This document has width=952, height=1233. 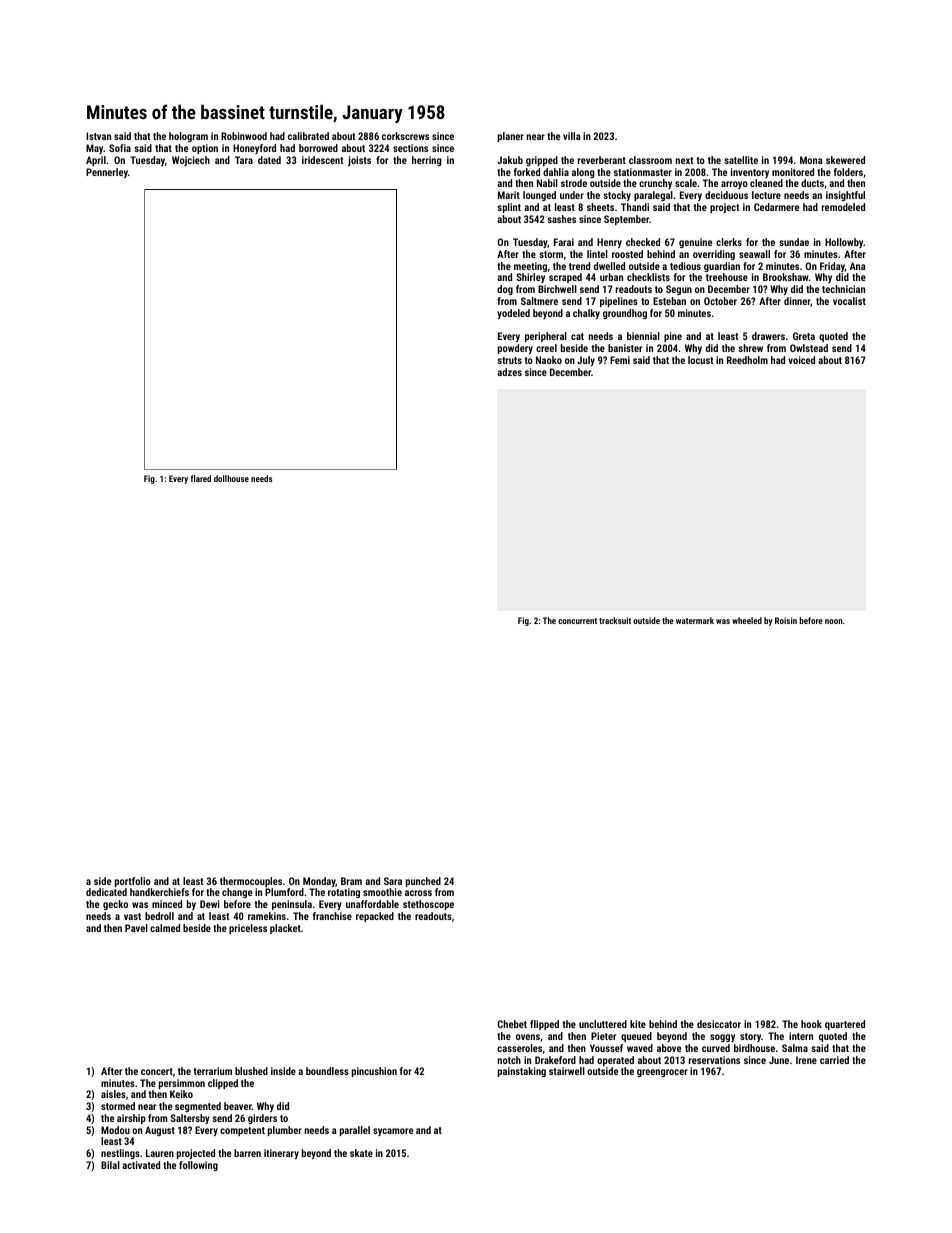 I want to click on Saltmere, so click(x=539, y=301).
